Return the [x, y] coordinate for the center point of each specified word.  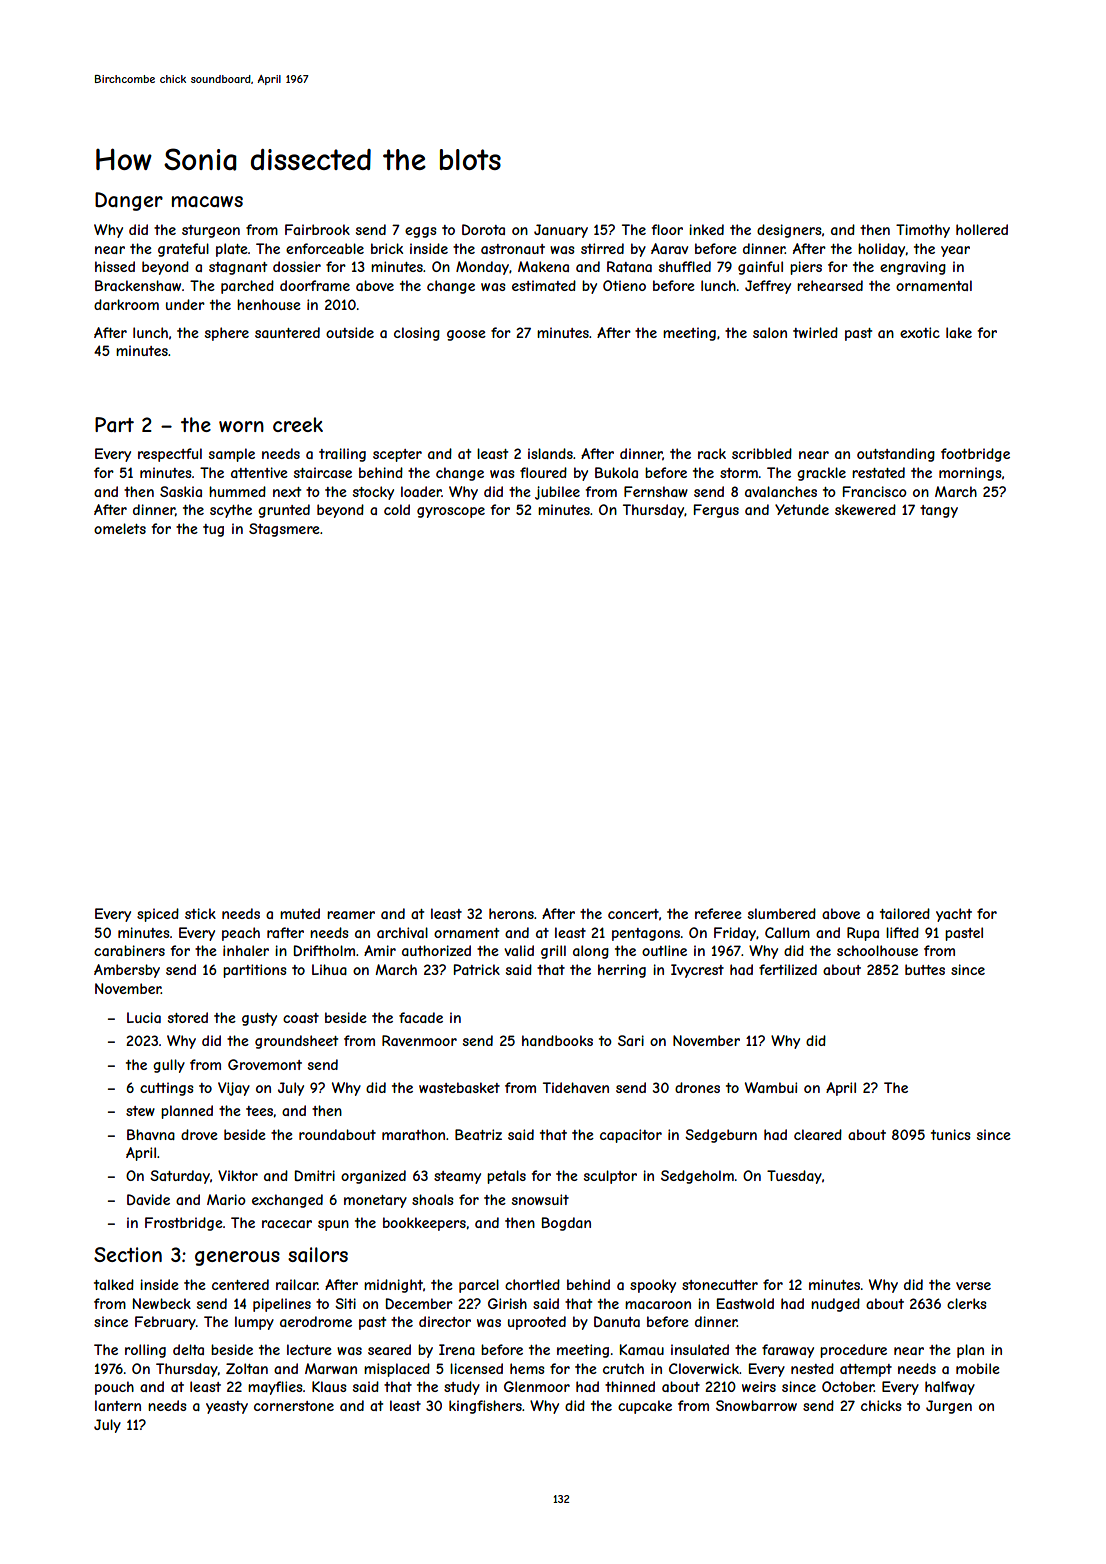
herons [511, 913]
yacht [954, 915]
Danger [129, 201]
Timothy [923, 231]
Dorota [483, 229]
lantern [118, 1405]
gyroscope [451, 512]
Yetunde [802, 509]
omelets [120, 528]
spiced [158, 915]
